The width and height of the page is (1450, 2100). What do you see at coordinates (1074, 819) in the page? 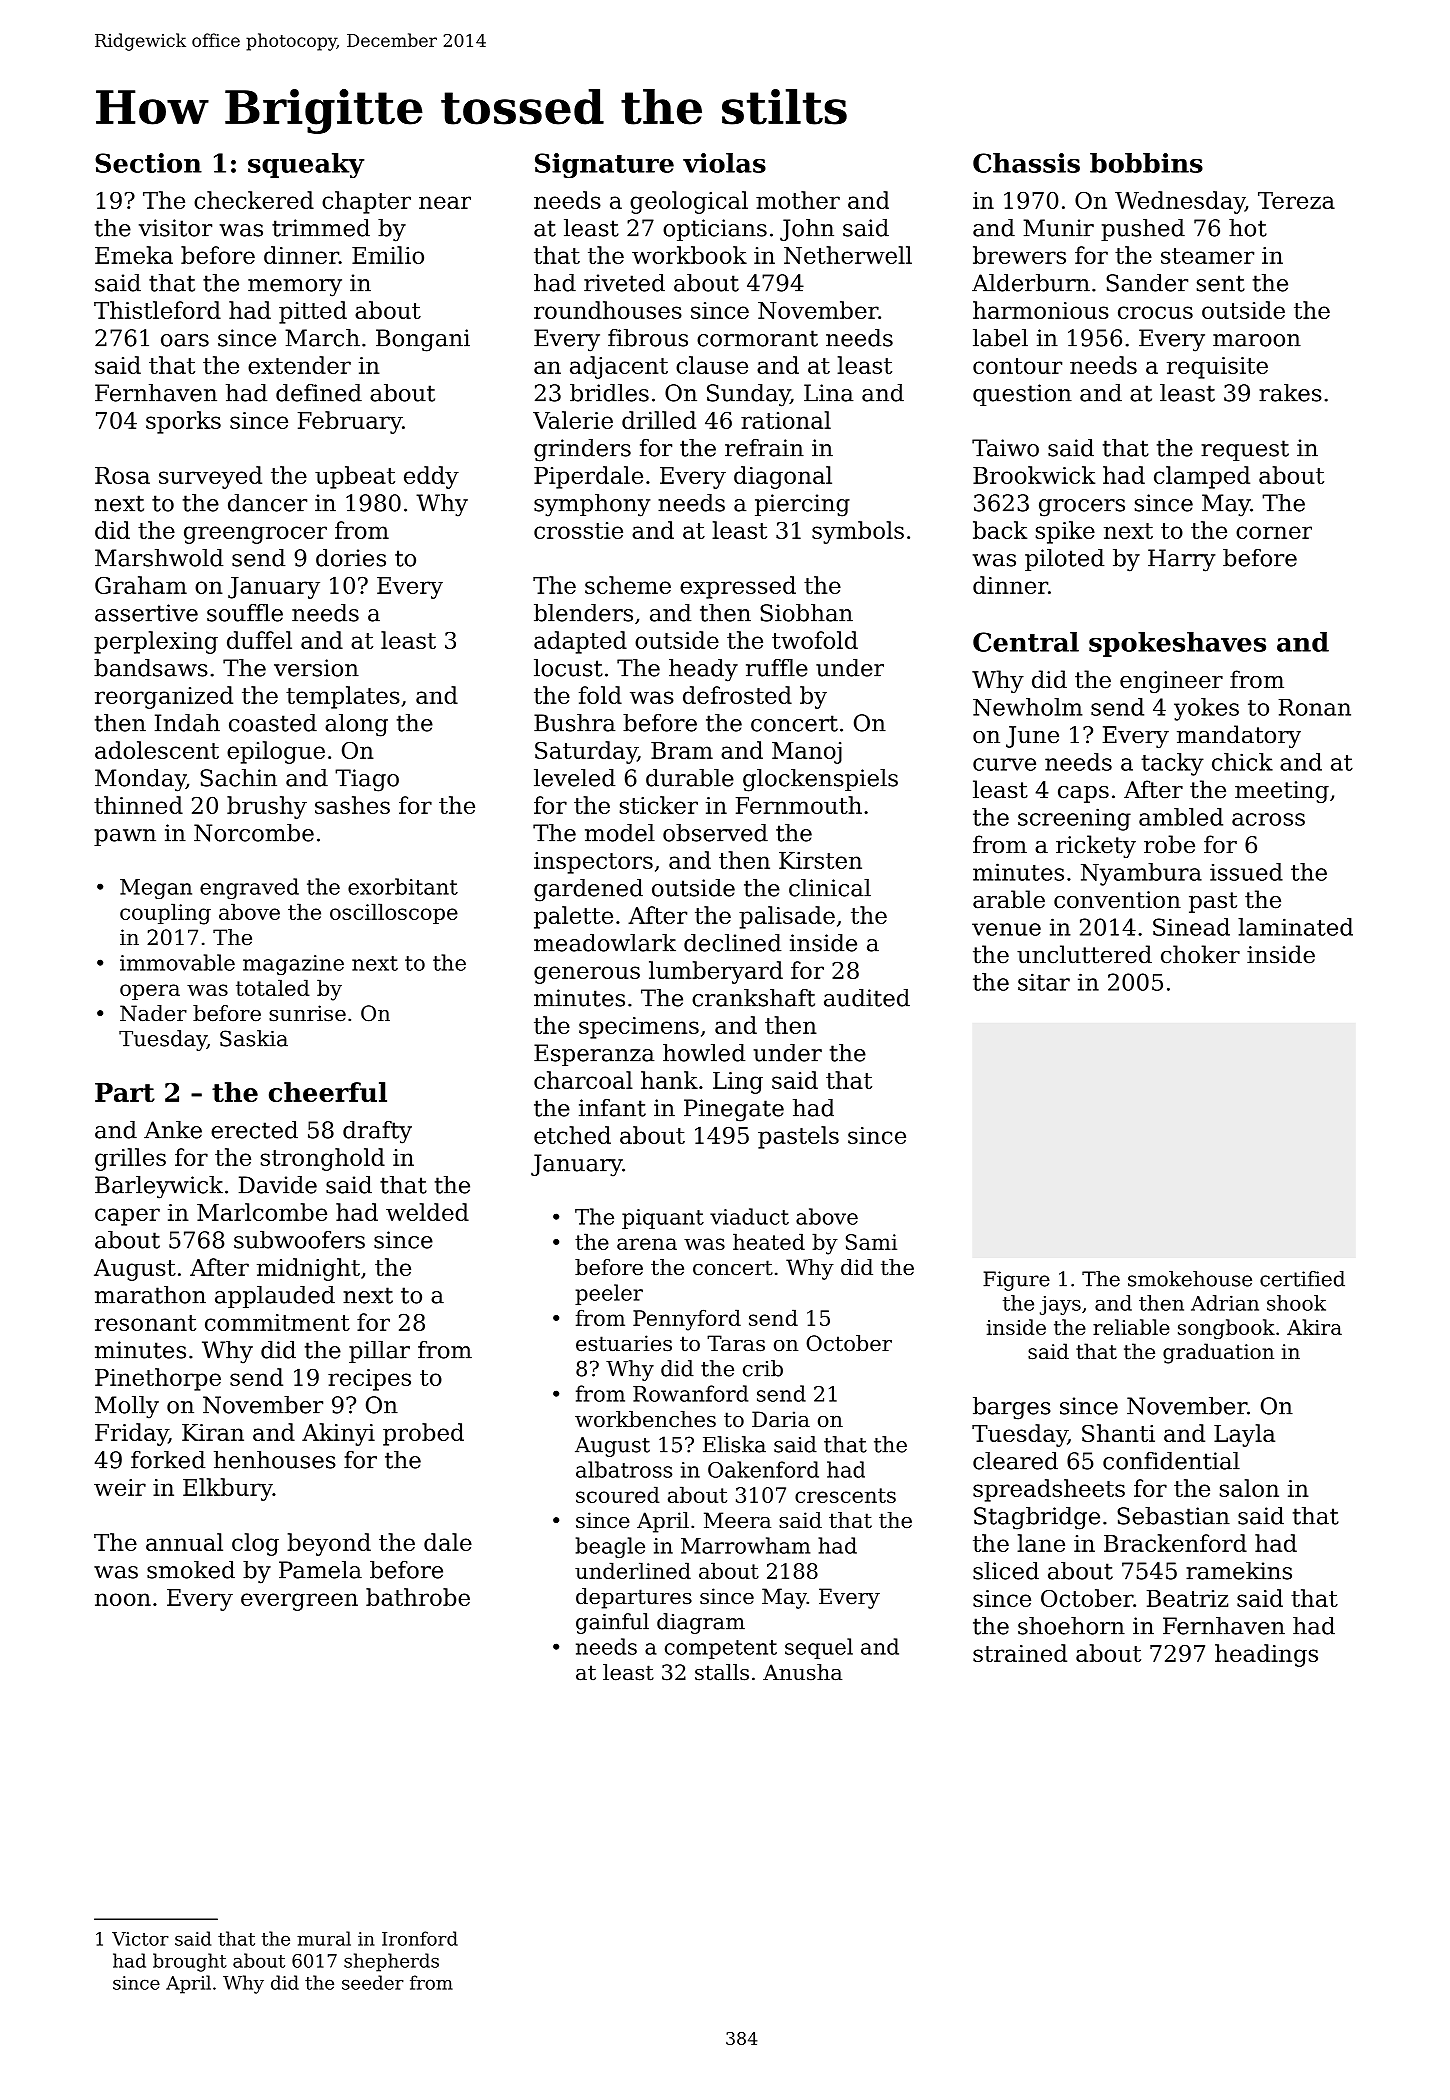
I see `screening` at bounding box center [1074, 819].
